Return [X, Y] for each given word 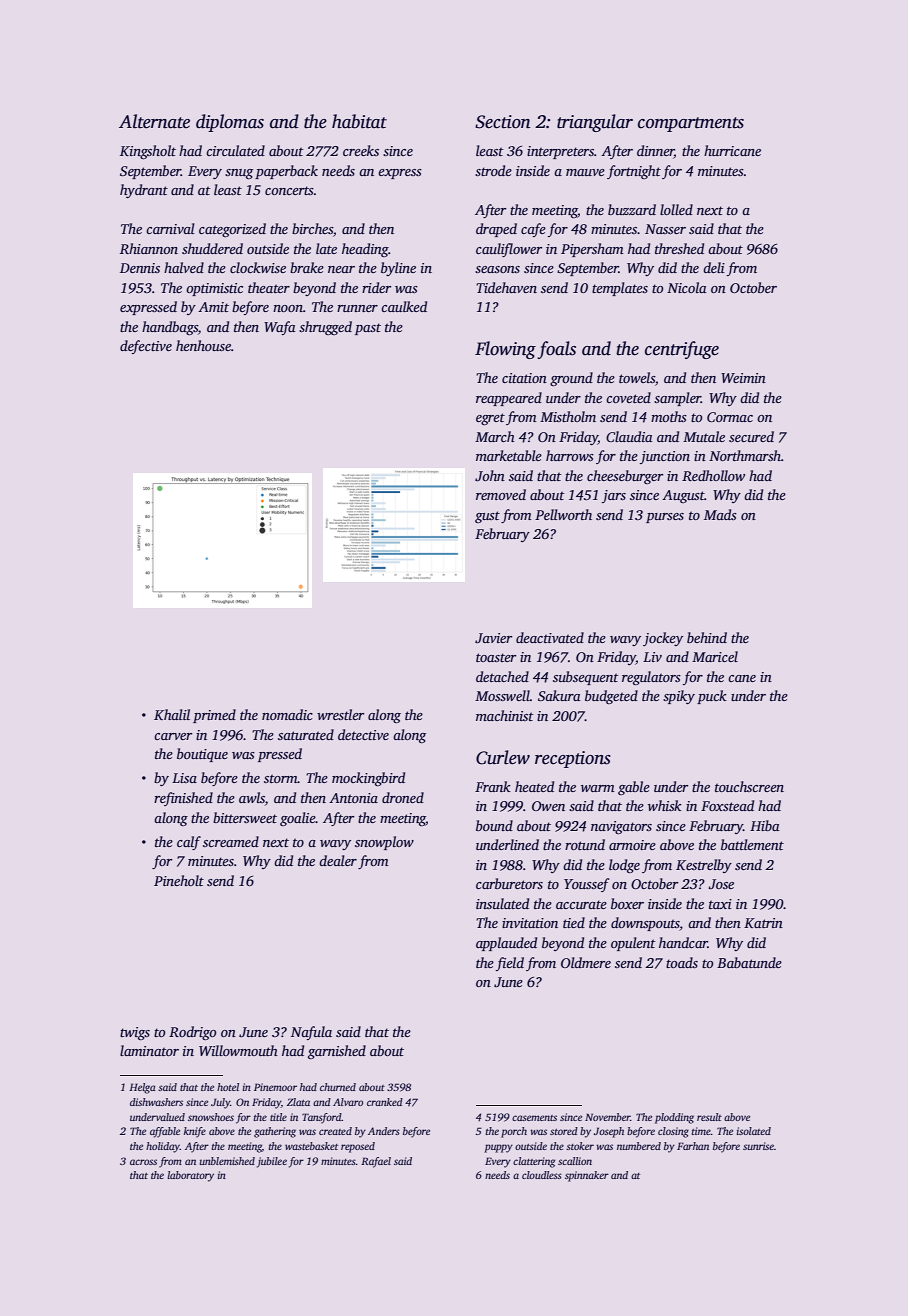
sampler [677, 399]
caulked [404, 306]
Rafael [376, 1162]
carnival [170, 228]
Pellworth [563, 514]
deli [714, 267]
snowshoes [211, 1117]
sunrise [758, 1146]
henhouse [203, 345]
